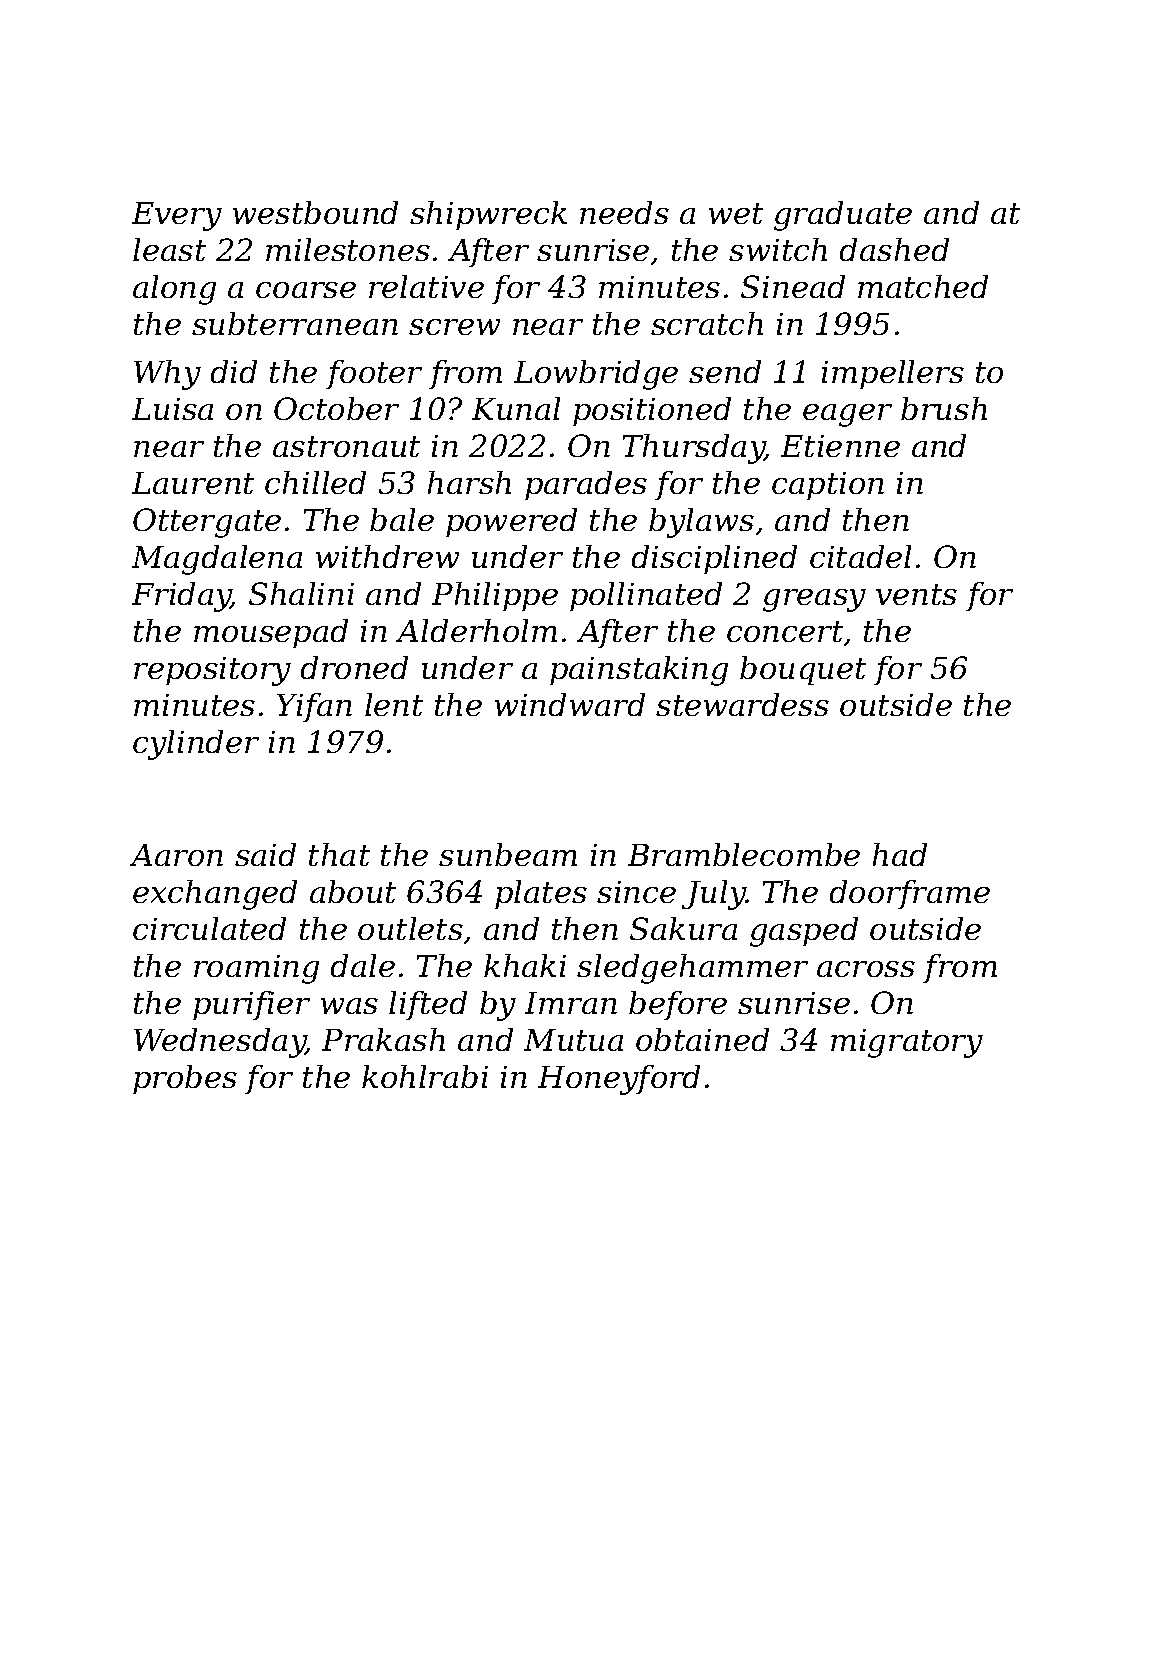 The width and height of the screenshot is (1165, 1654). Describe the element at coordinates (916, 594) in the screenshot. I see `vents` at that location.
